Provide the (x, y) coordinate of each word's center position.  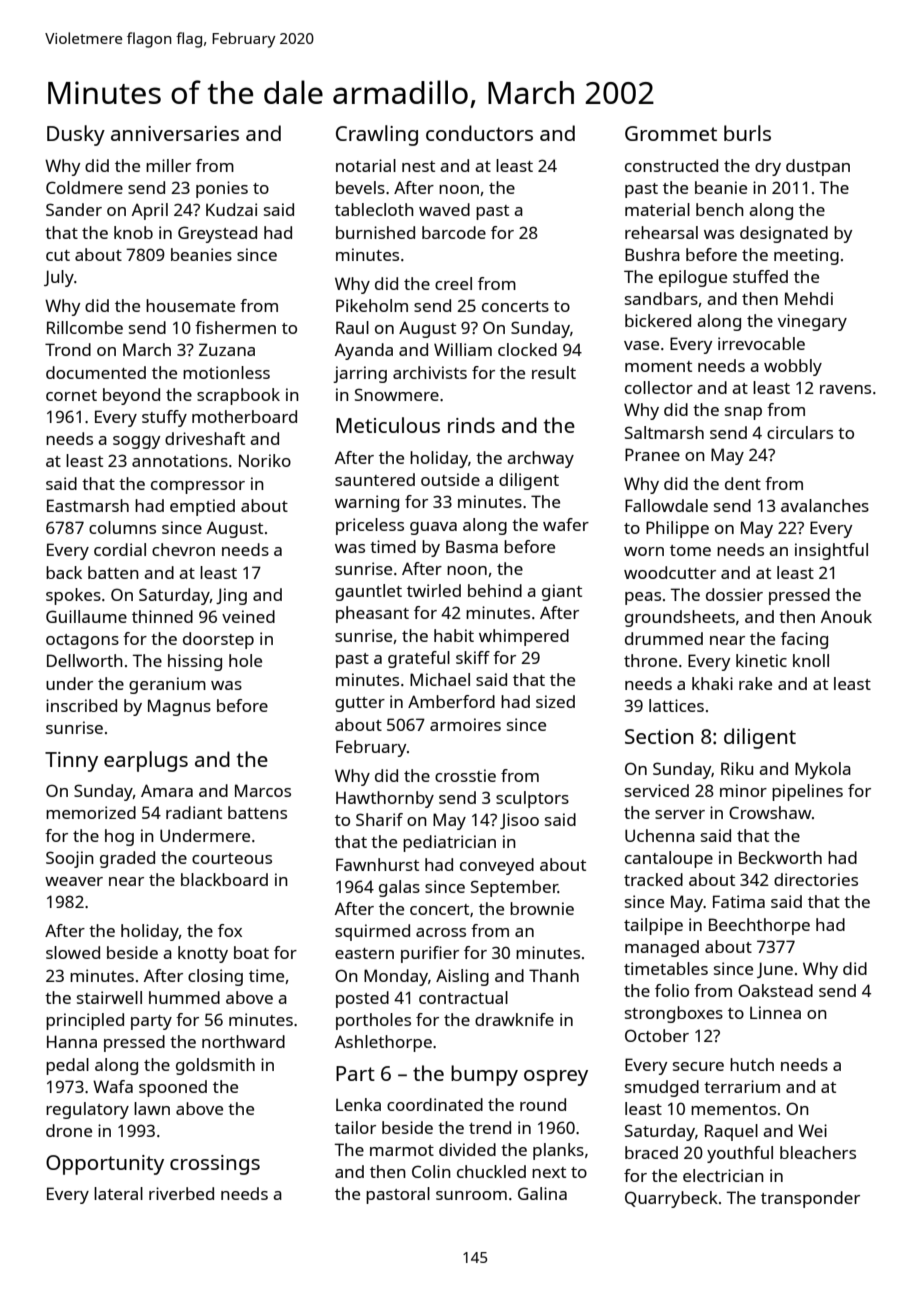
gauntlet (368, 592)
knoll (811, 660)
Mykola (823, 770)
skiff (473, 657)
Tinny (71, 762)
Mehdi (809, 298)
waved (444, 209)
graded (127, 859)
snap (743, 413)
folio (672, 990)
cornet (71, 395)
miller (168, 165)
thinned (162, 616)
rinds (471, 425)
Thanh (554, 975)
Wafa (113, 1086)
